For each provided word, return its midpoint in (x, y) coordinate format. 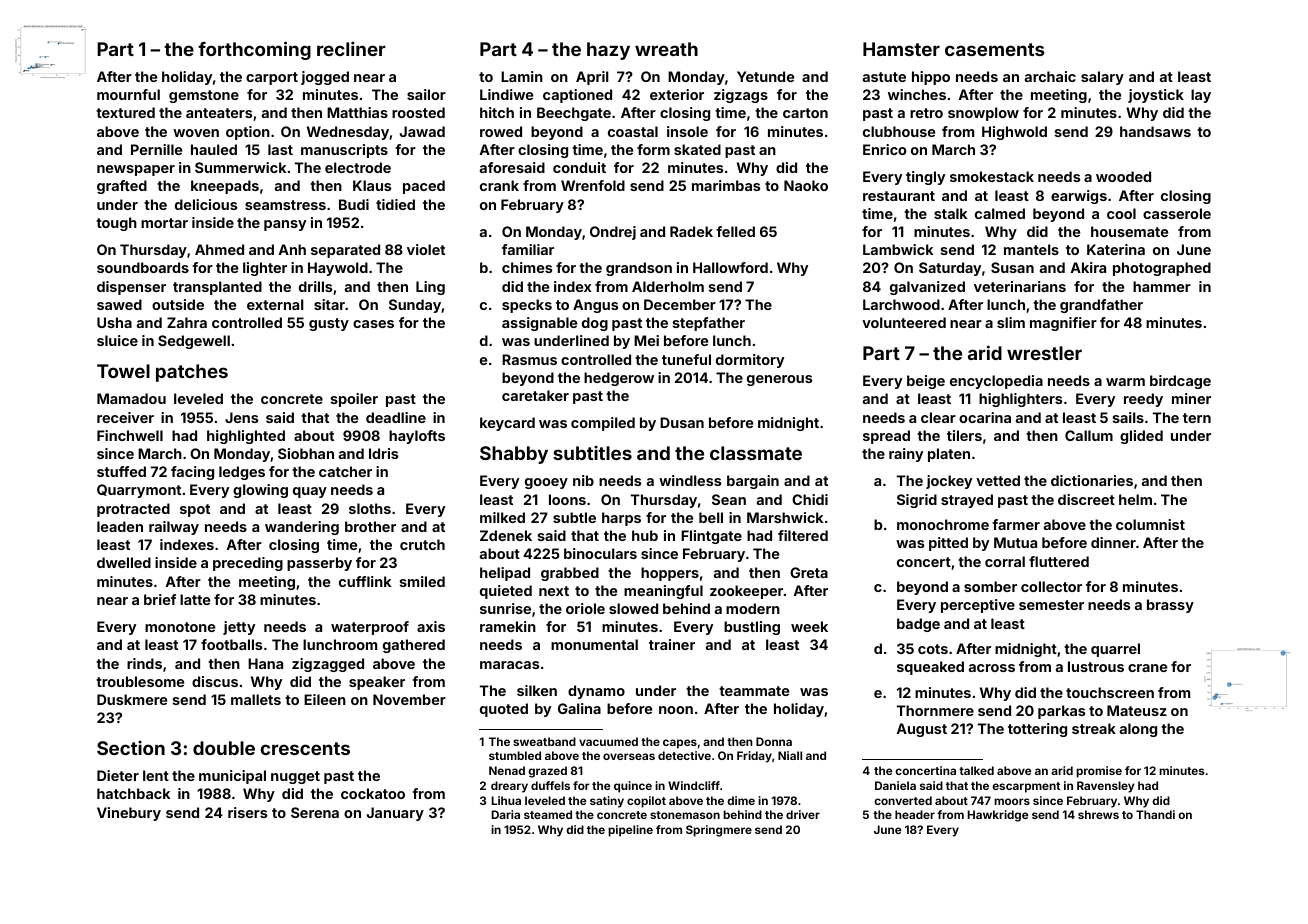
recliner (351, 48)
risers (247, 812)
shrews (1098, 814)
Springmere (719, 831)
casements (995, 49)
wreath (666, 49)
